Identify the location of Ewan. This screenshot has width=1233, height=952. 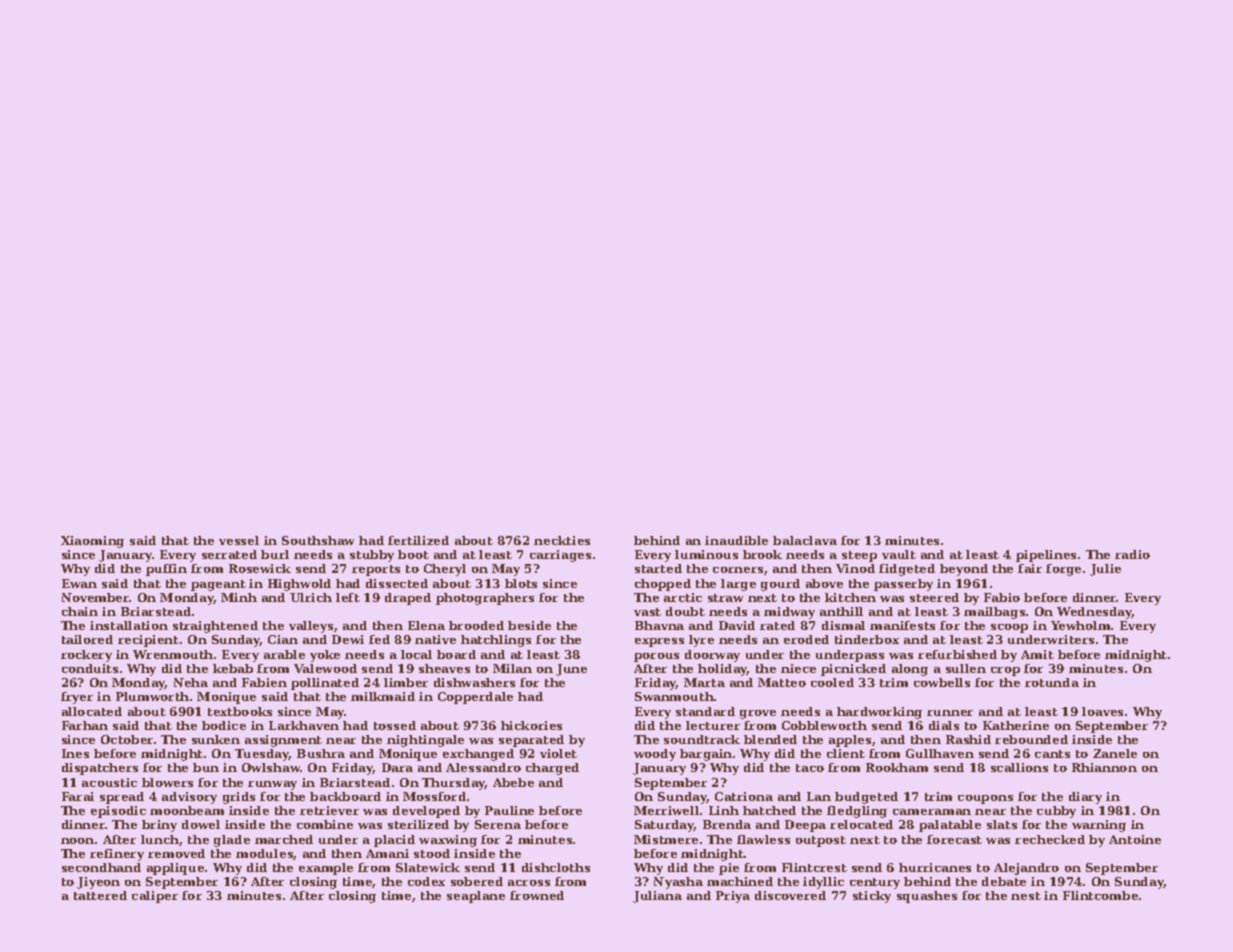
(79, 583).
